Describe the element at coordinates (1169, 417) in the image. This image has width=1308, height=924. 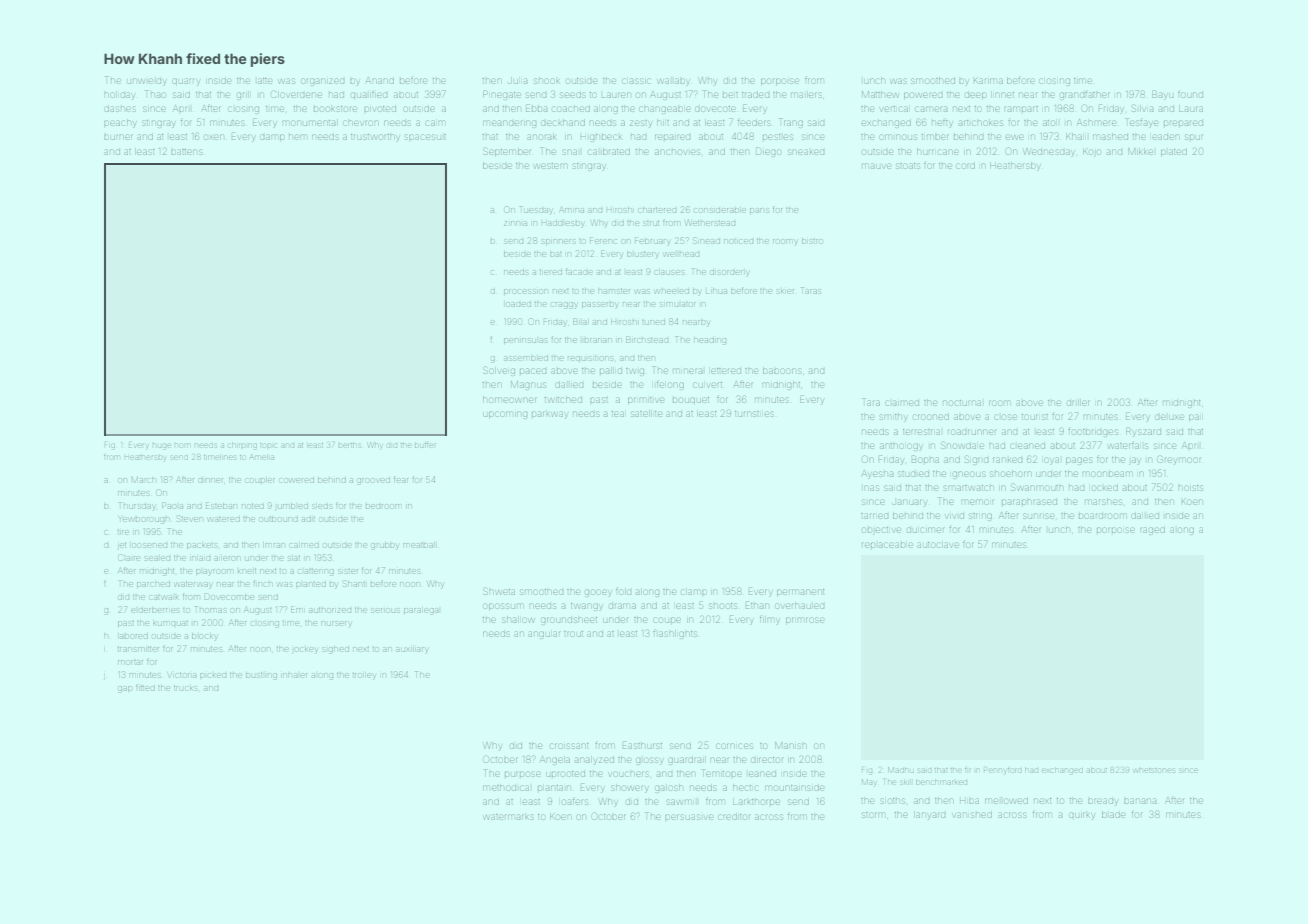
I see `deluxe` at that location.
